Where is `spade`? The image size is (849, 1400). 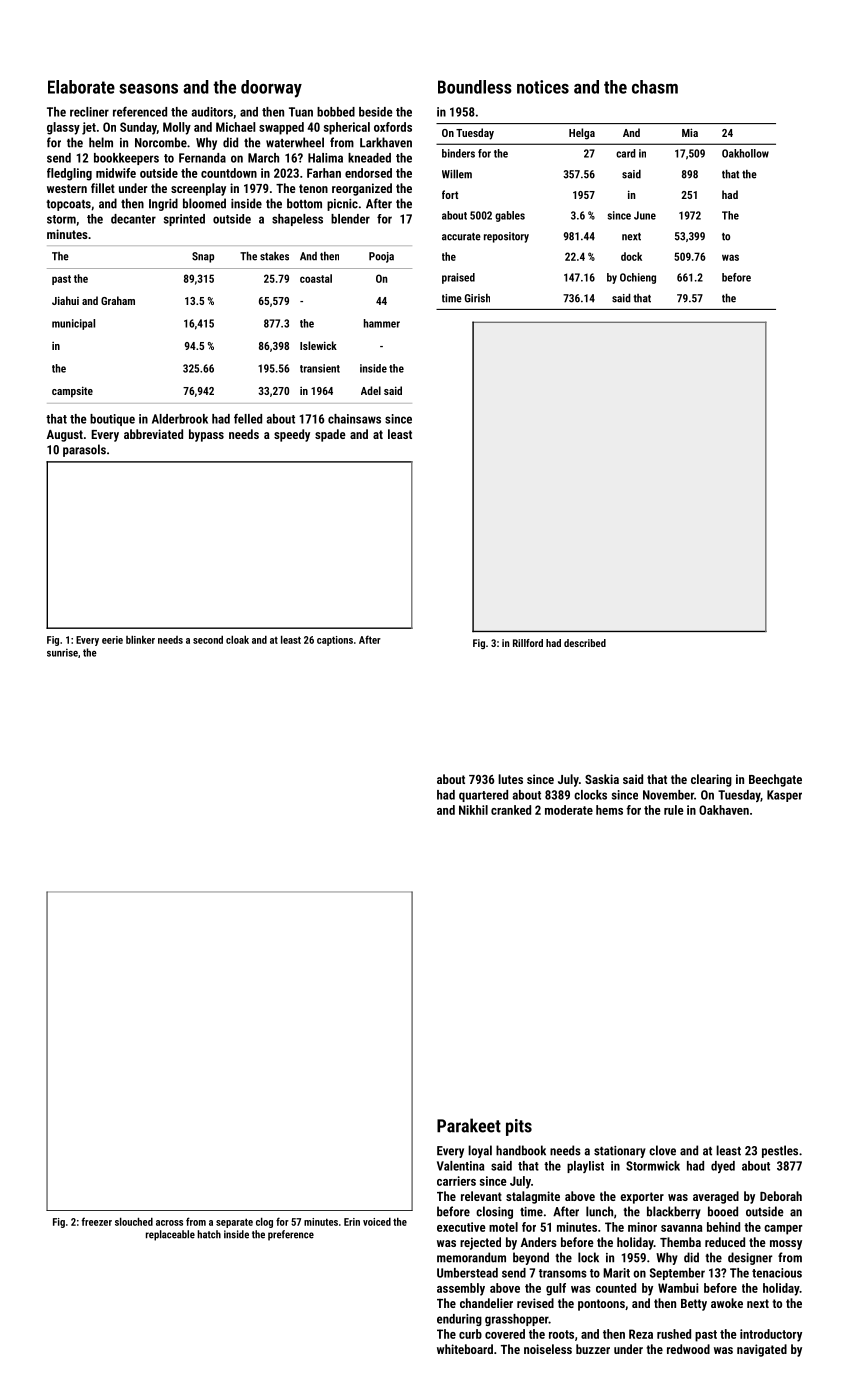
spade is located at coordinates (330, 435).
